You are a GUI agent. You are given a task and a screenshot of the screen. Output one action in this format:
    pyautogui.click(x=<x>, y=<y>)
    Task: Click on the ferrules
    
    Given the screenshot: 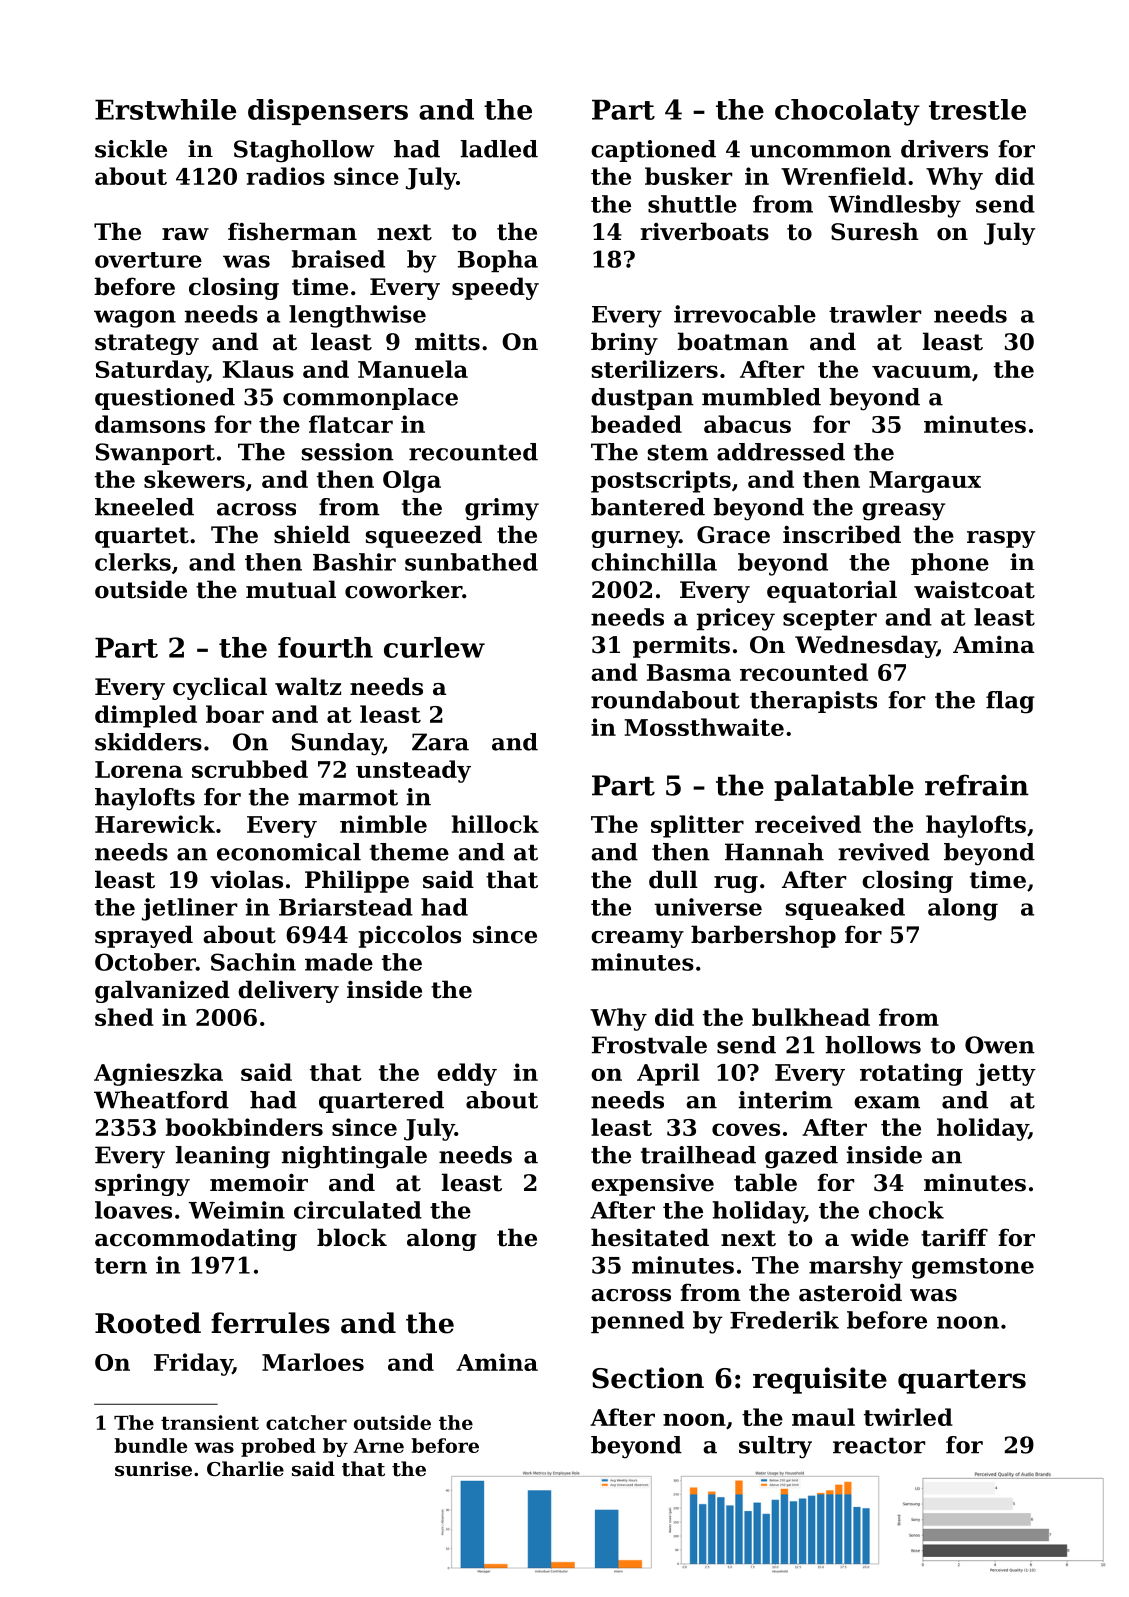 What is the action you would take?
    pyautogui.click(x=270, y=1323)
